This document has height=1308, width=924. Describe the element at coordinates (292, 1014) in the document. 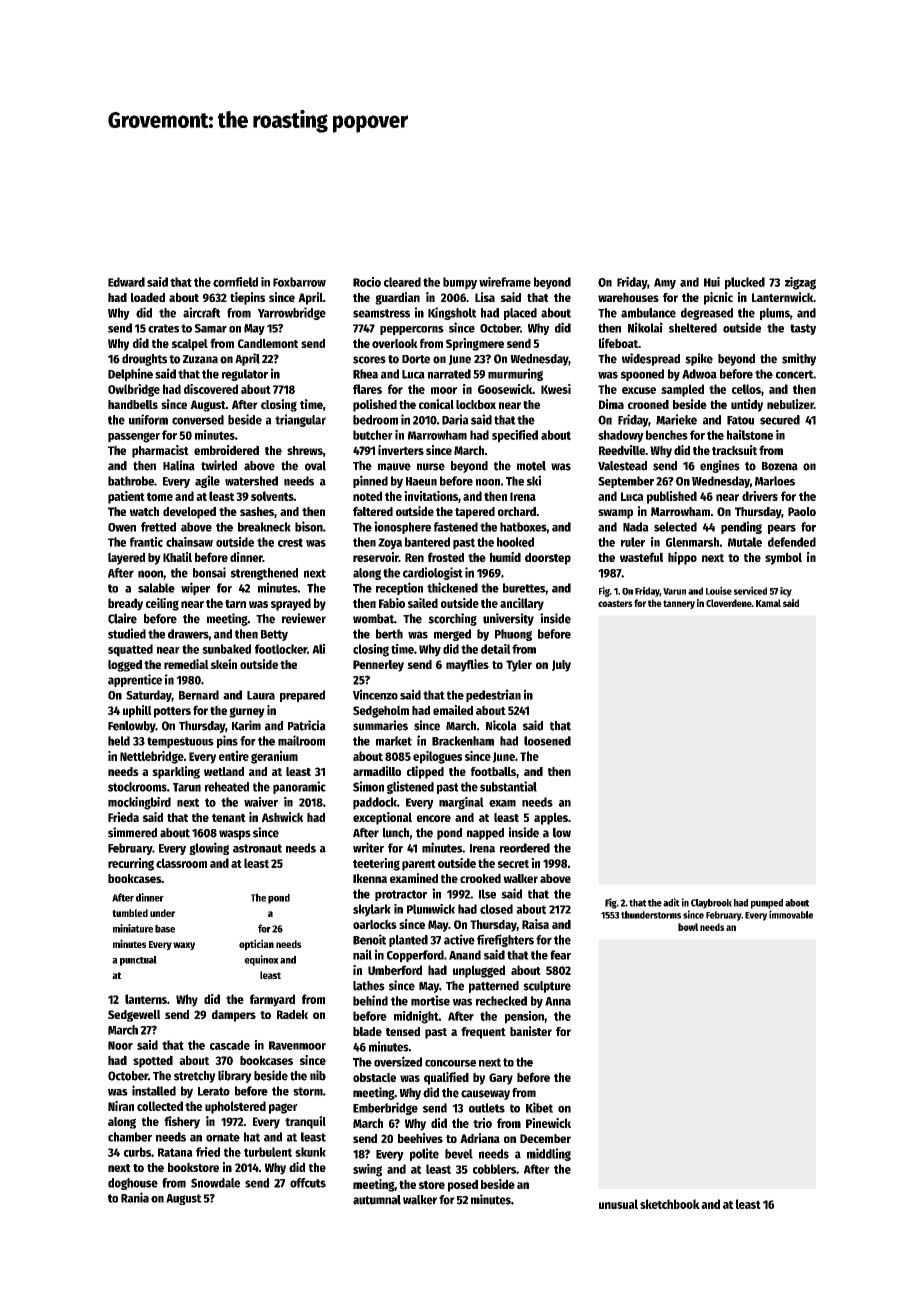

I see `Radek` at that location.
